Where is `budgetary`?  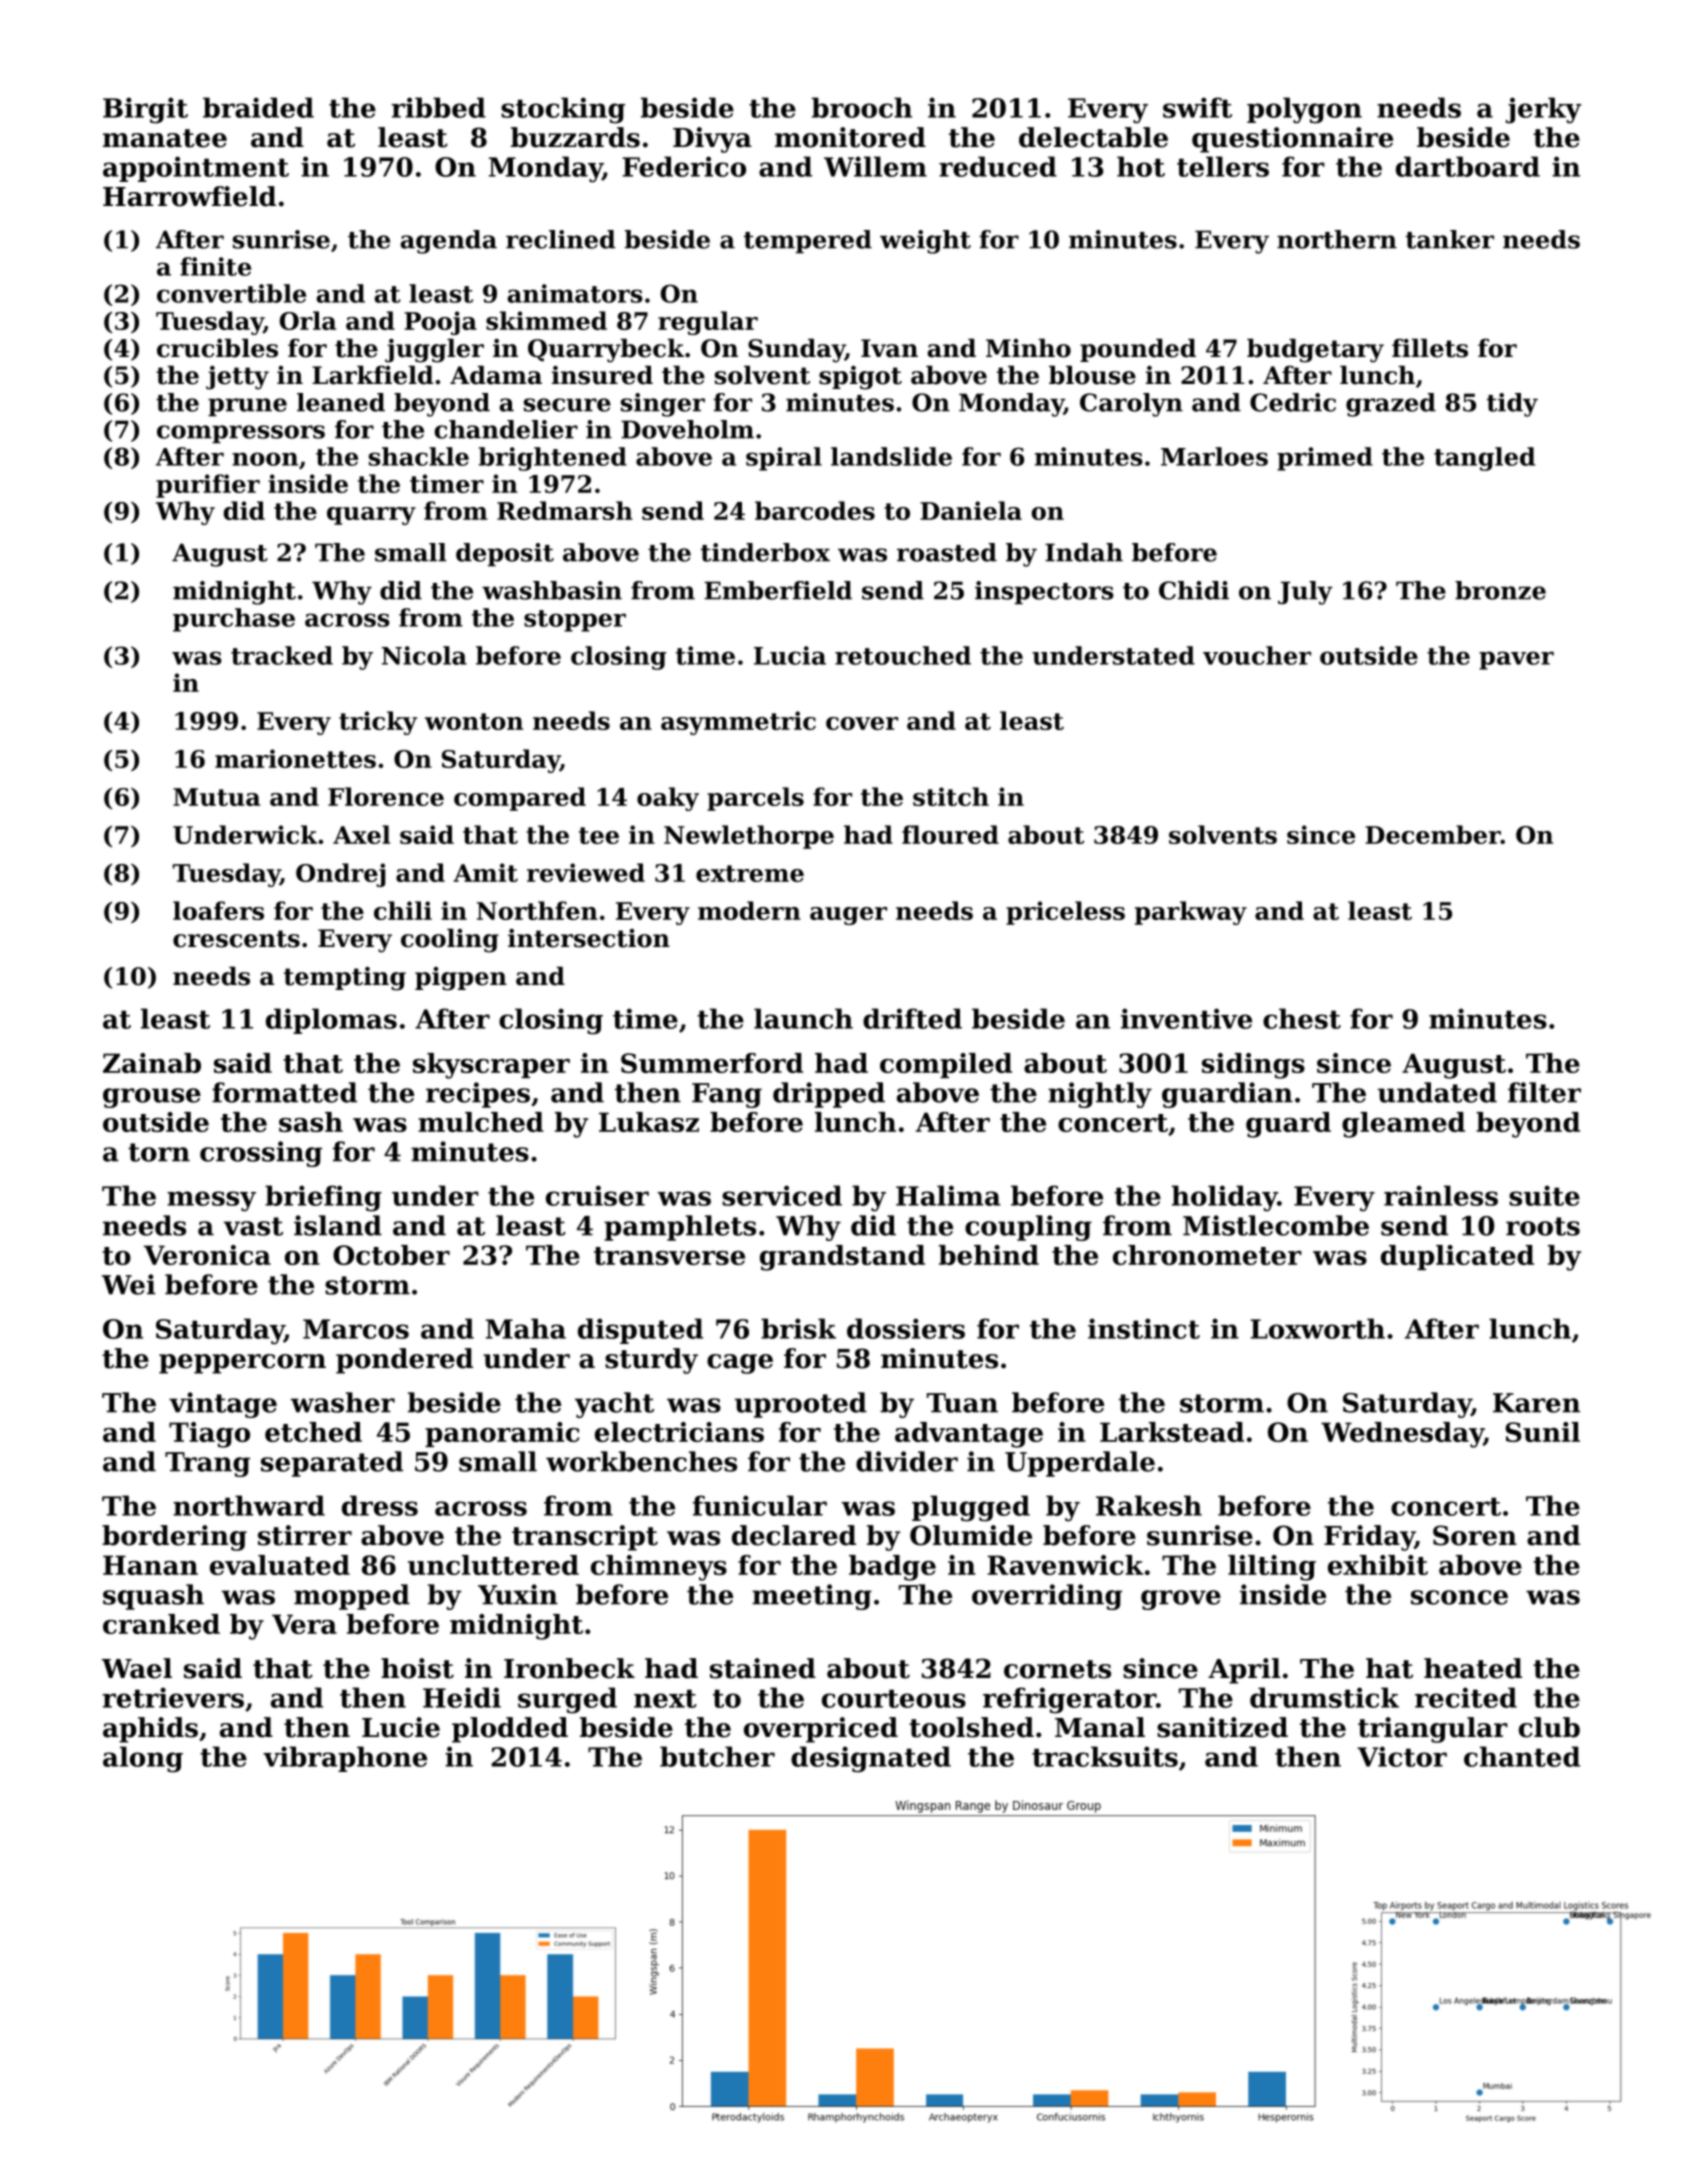
budgetary is located at coordinates (1315, 350).
